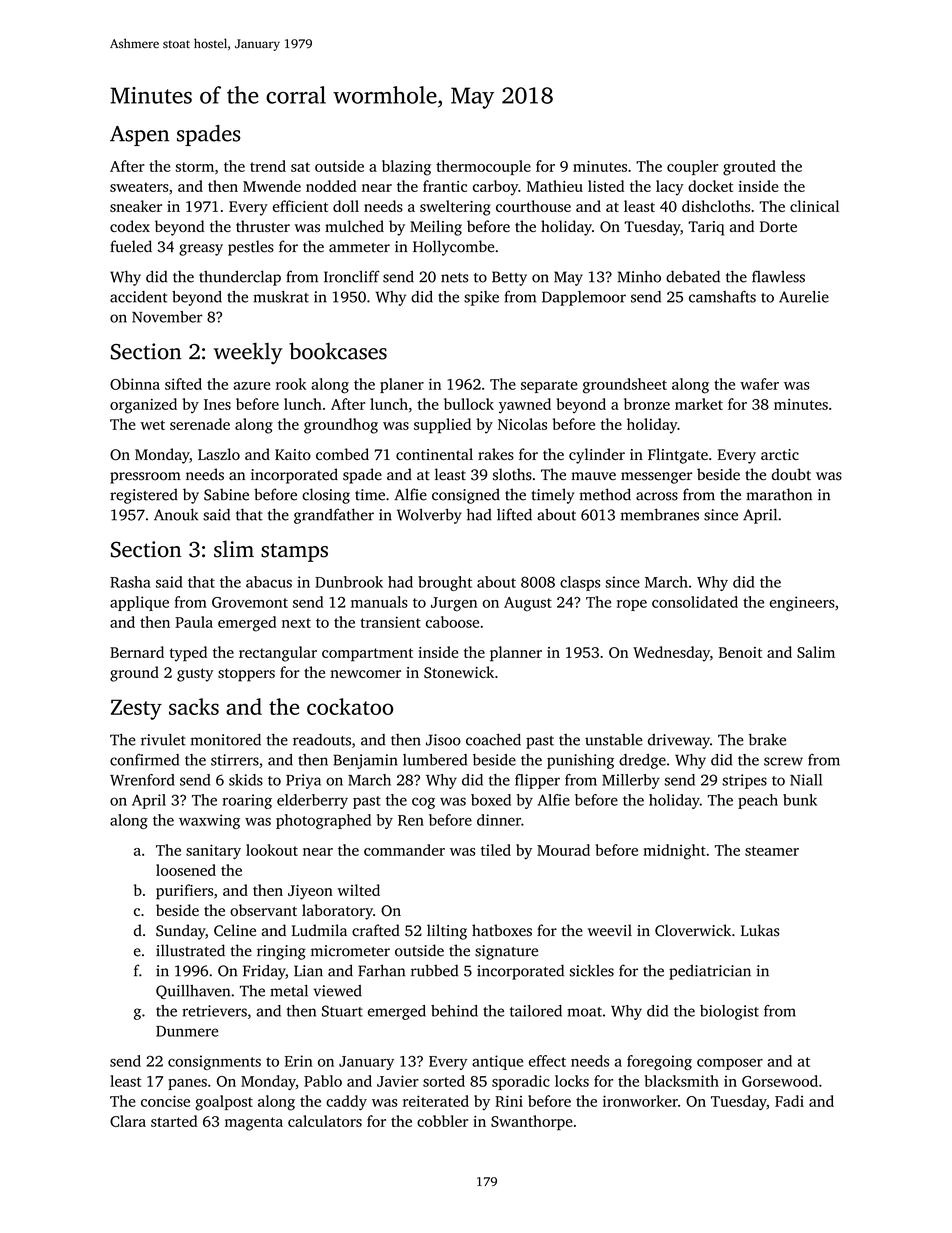  I want to click on doubt, so click(791, 474).
